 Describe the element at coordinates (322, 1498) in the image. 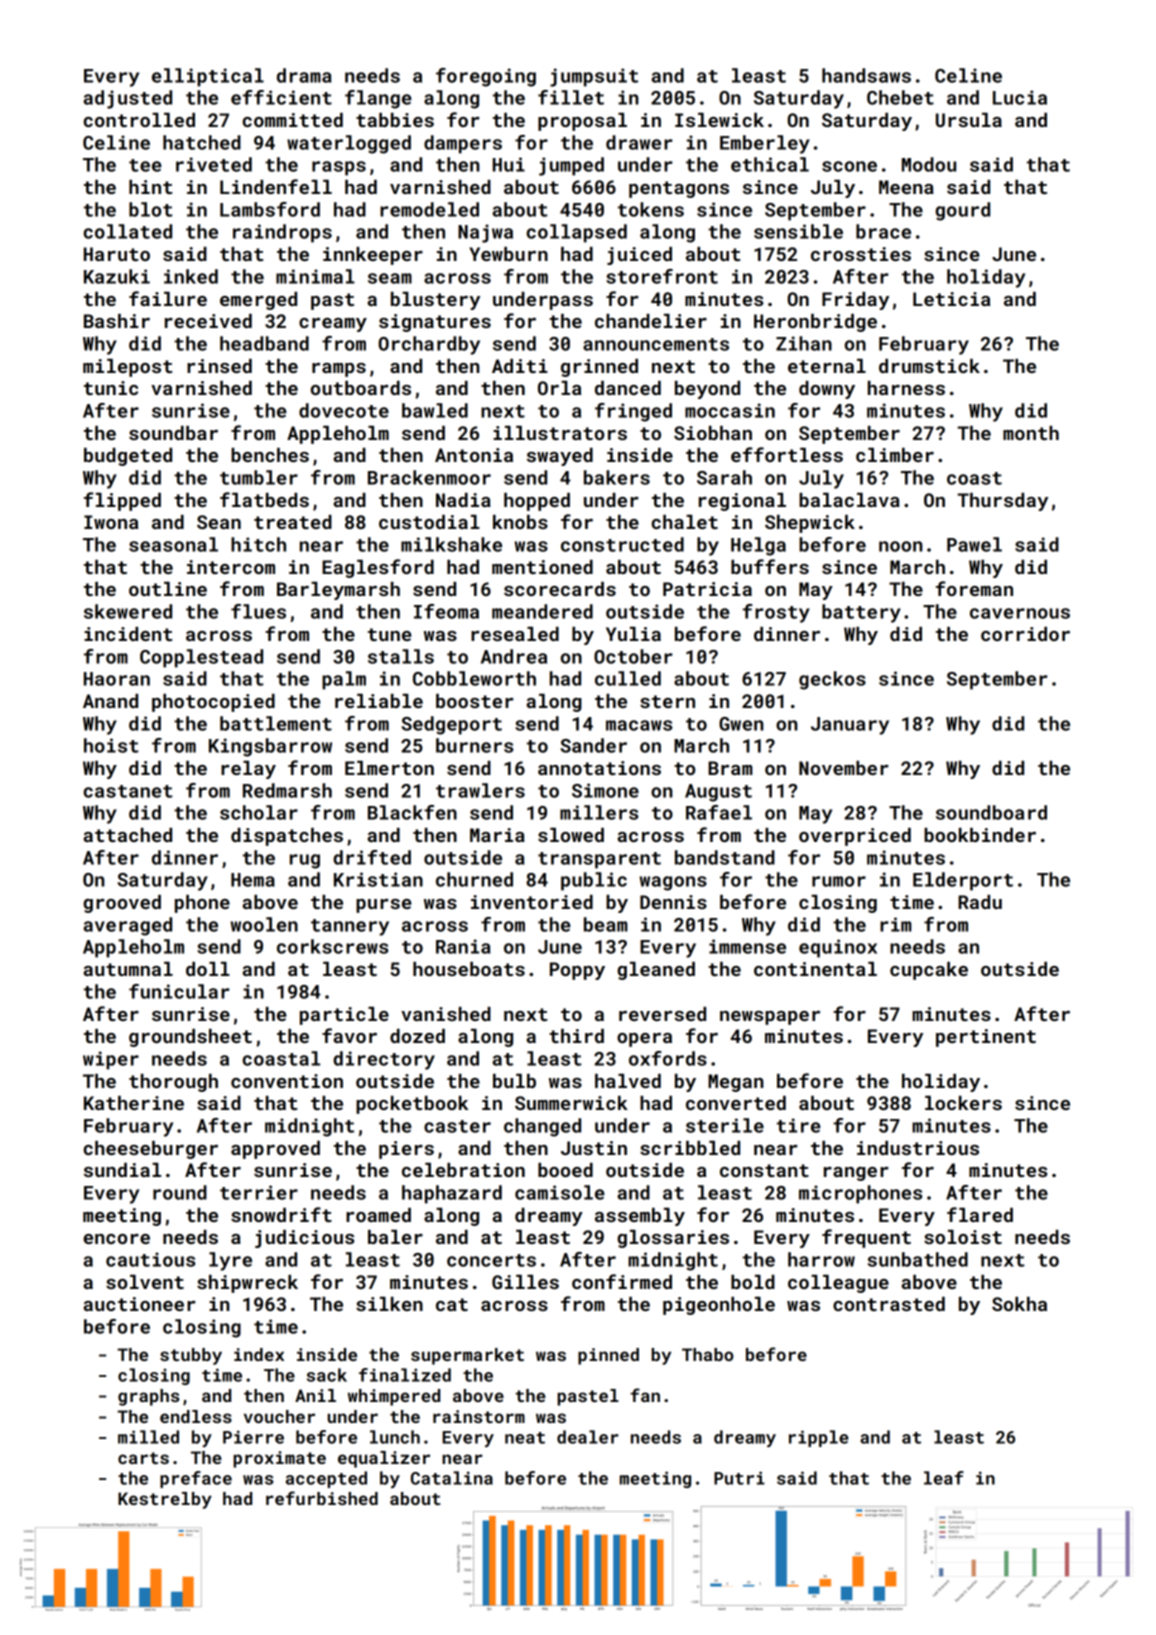

I see `refurbished` at that location.
